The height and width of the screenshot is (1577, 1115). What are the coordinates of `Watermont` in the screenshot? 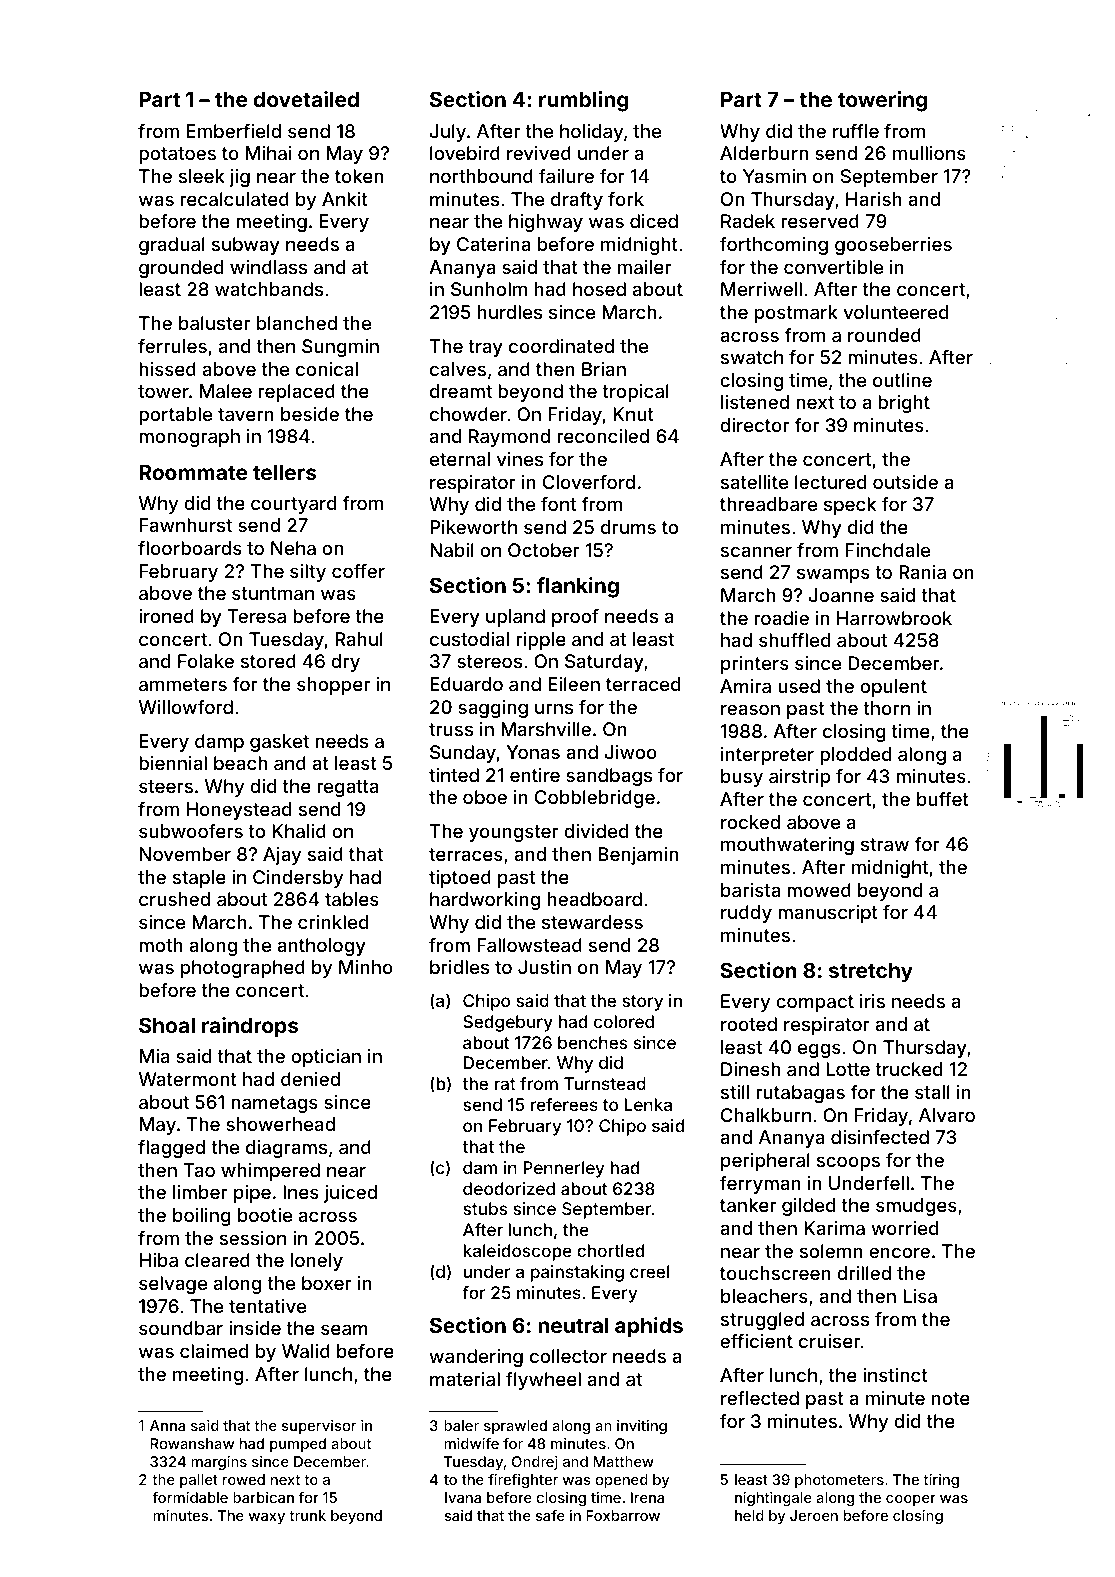 It's located at (188, 1079).
